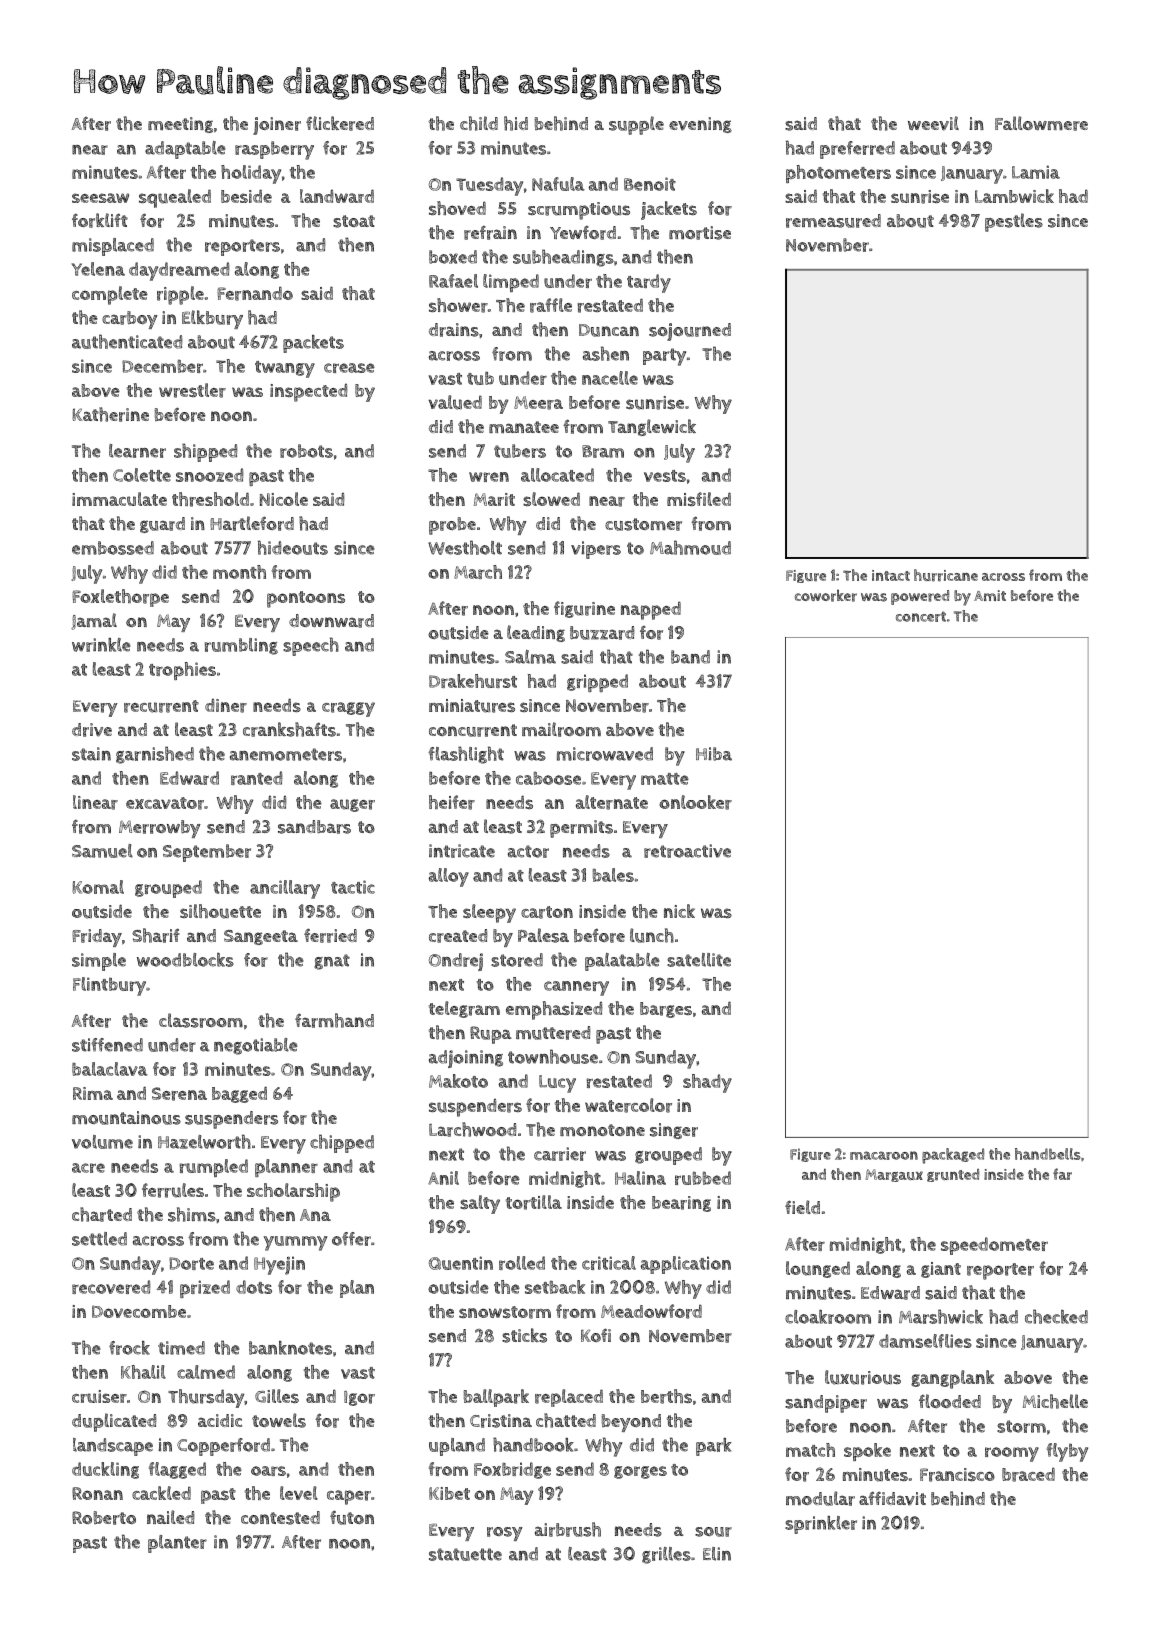 Image resolution: width=1160 pixels, height=1640 pixels. Describe the element at coordinates (596, 1335) in the document. I see `Kofi` at that location.
